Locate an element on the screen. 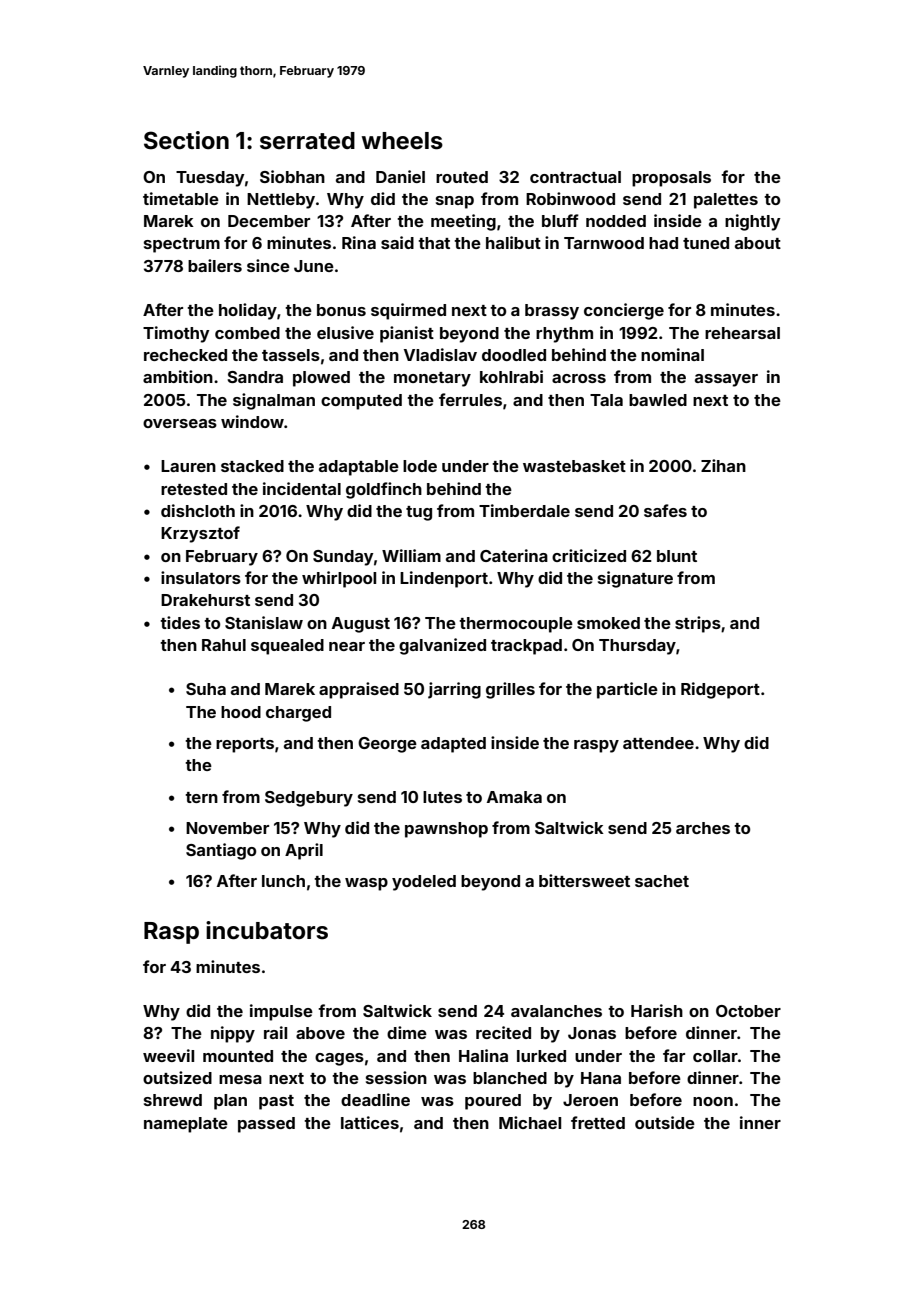 The height and width of the screenshot is (1311, 924). past is located at coordinates (276, 1102).
